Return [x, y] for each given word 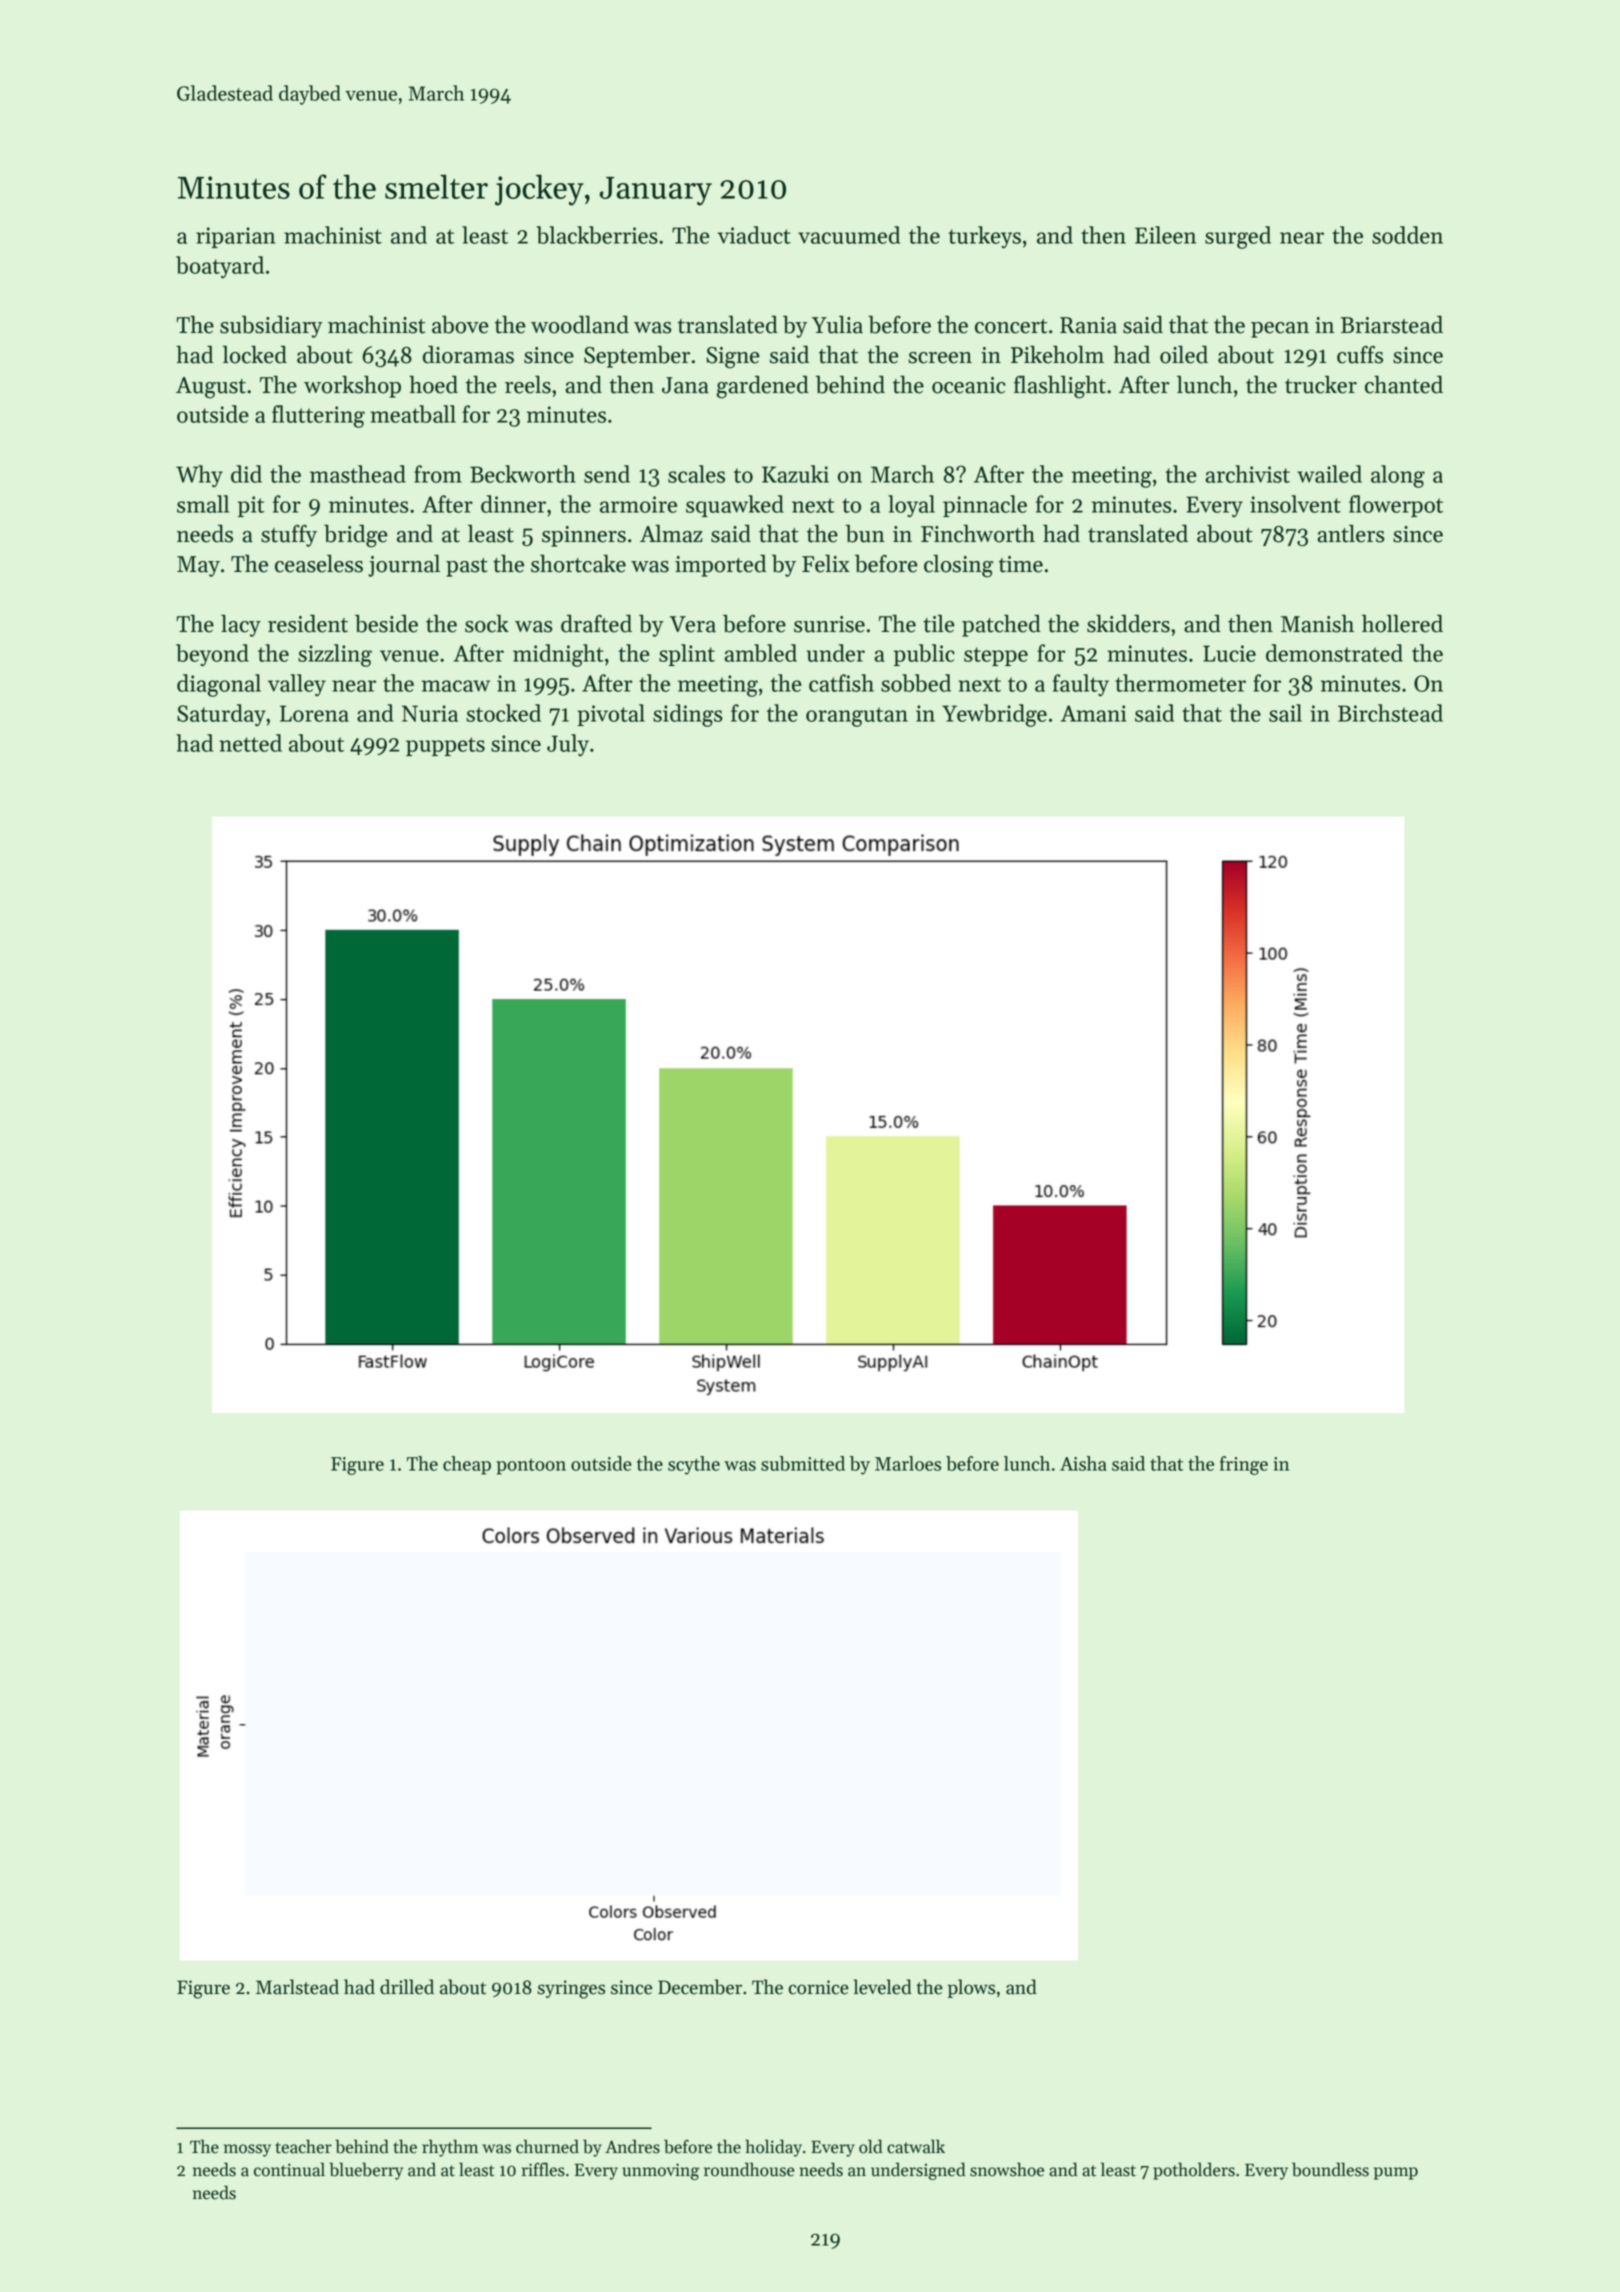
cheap [467, 1465]
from [438, 474]
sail [1285, 713]
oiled [1184, 354]
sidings [688, 715]
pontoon [531, 1467]
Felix [826, 563]
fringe [1244, 1465]
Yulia [837, 324]
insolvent [1295, 504]
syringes [571, 1989]
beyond [212, 655]
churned [547, 2146]
